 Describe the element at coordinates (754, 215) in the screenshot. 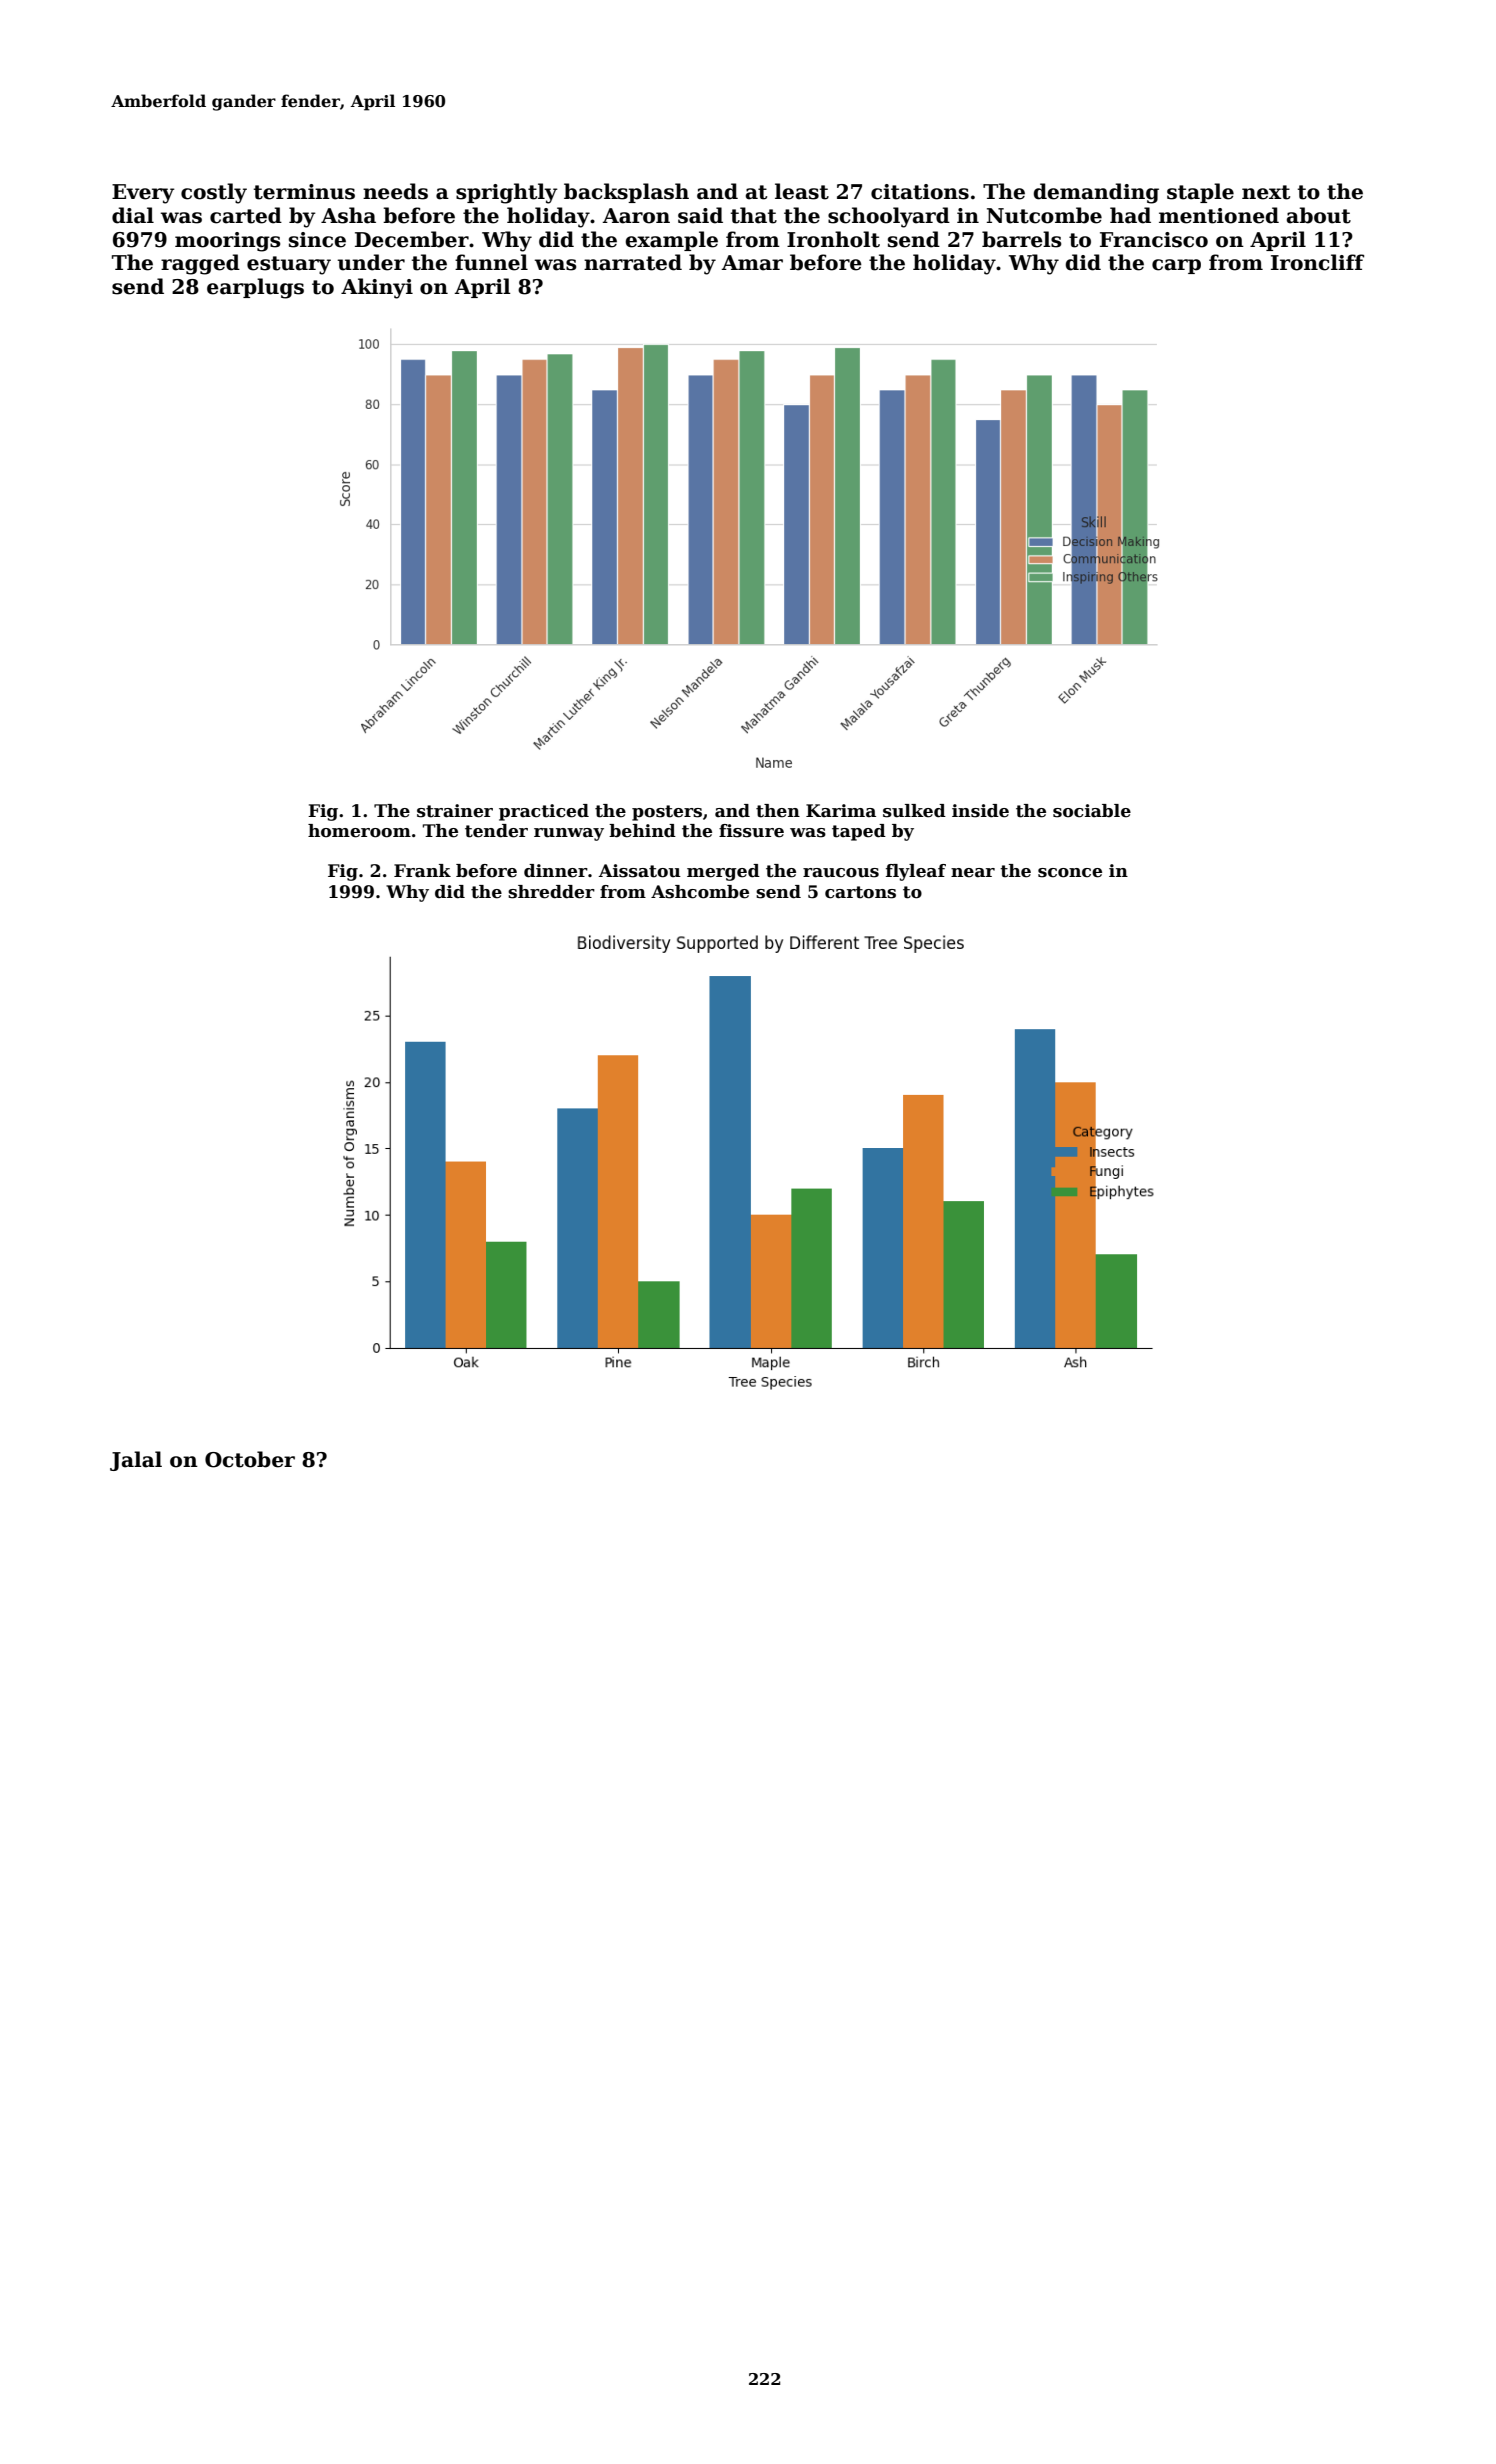

I see `that` at that location.
